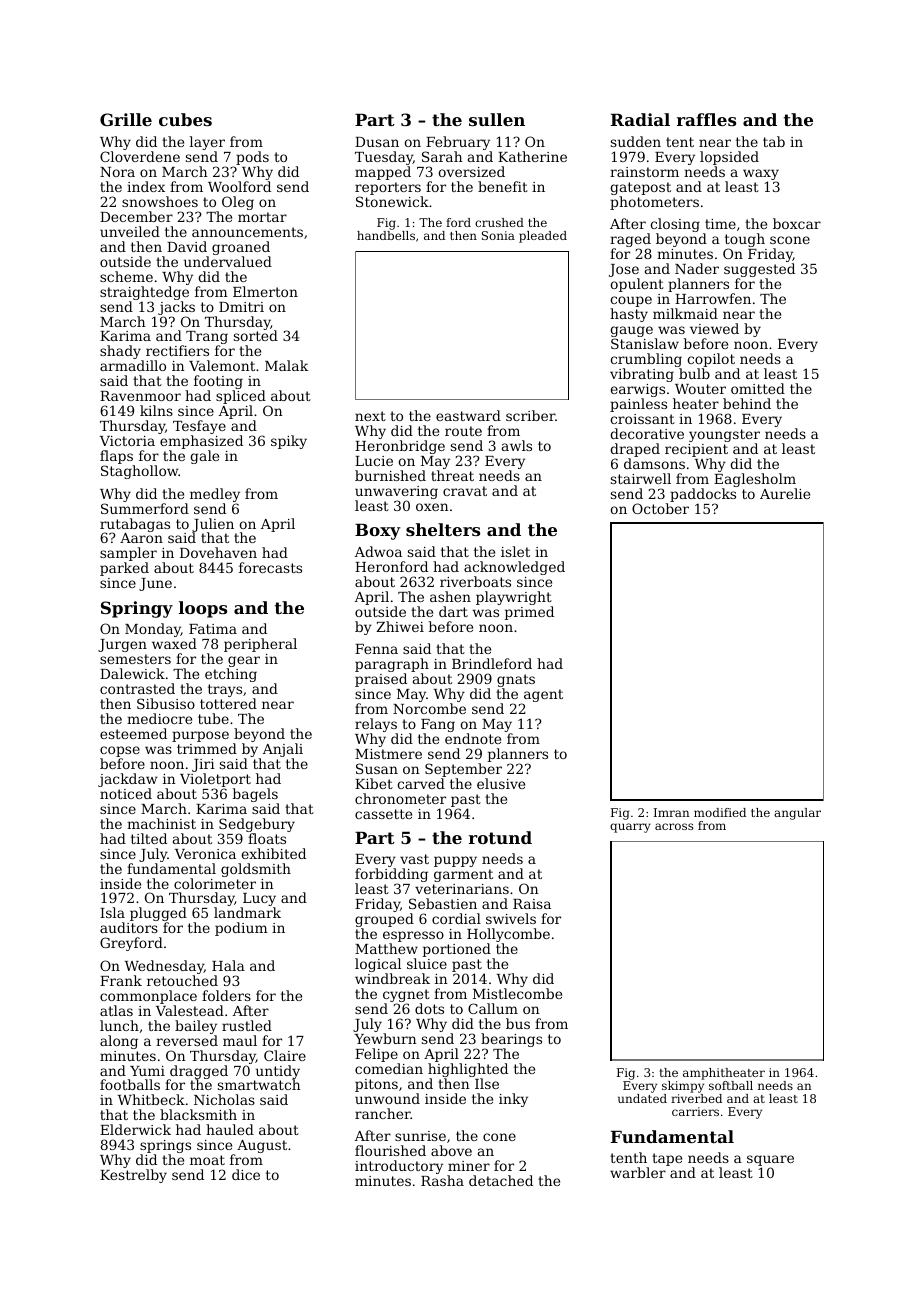  Describe the element at coordinates (442, 1180) in the page. I see `Rasha` at that location.
